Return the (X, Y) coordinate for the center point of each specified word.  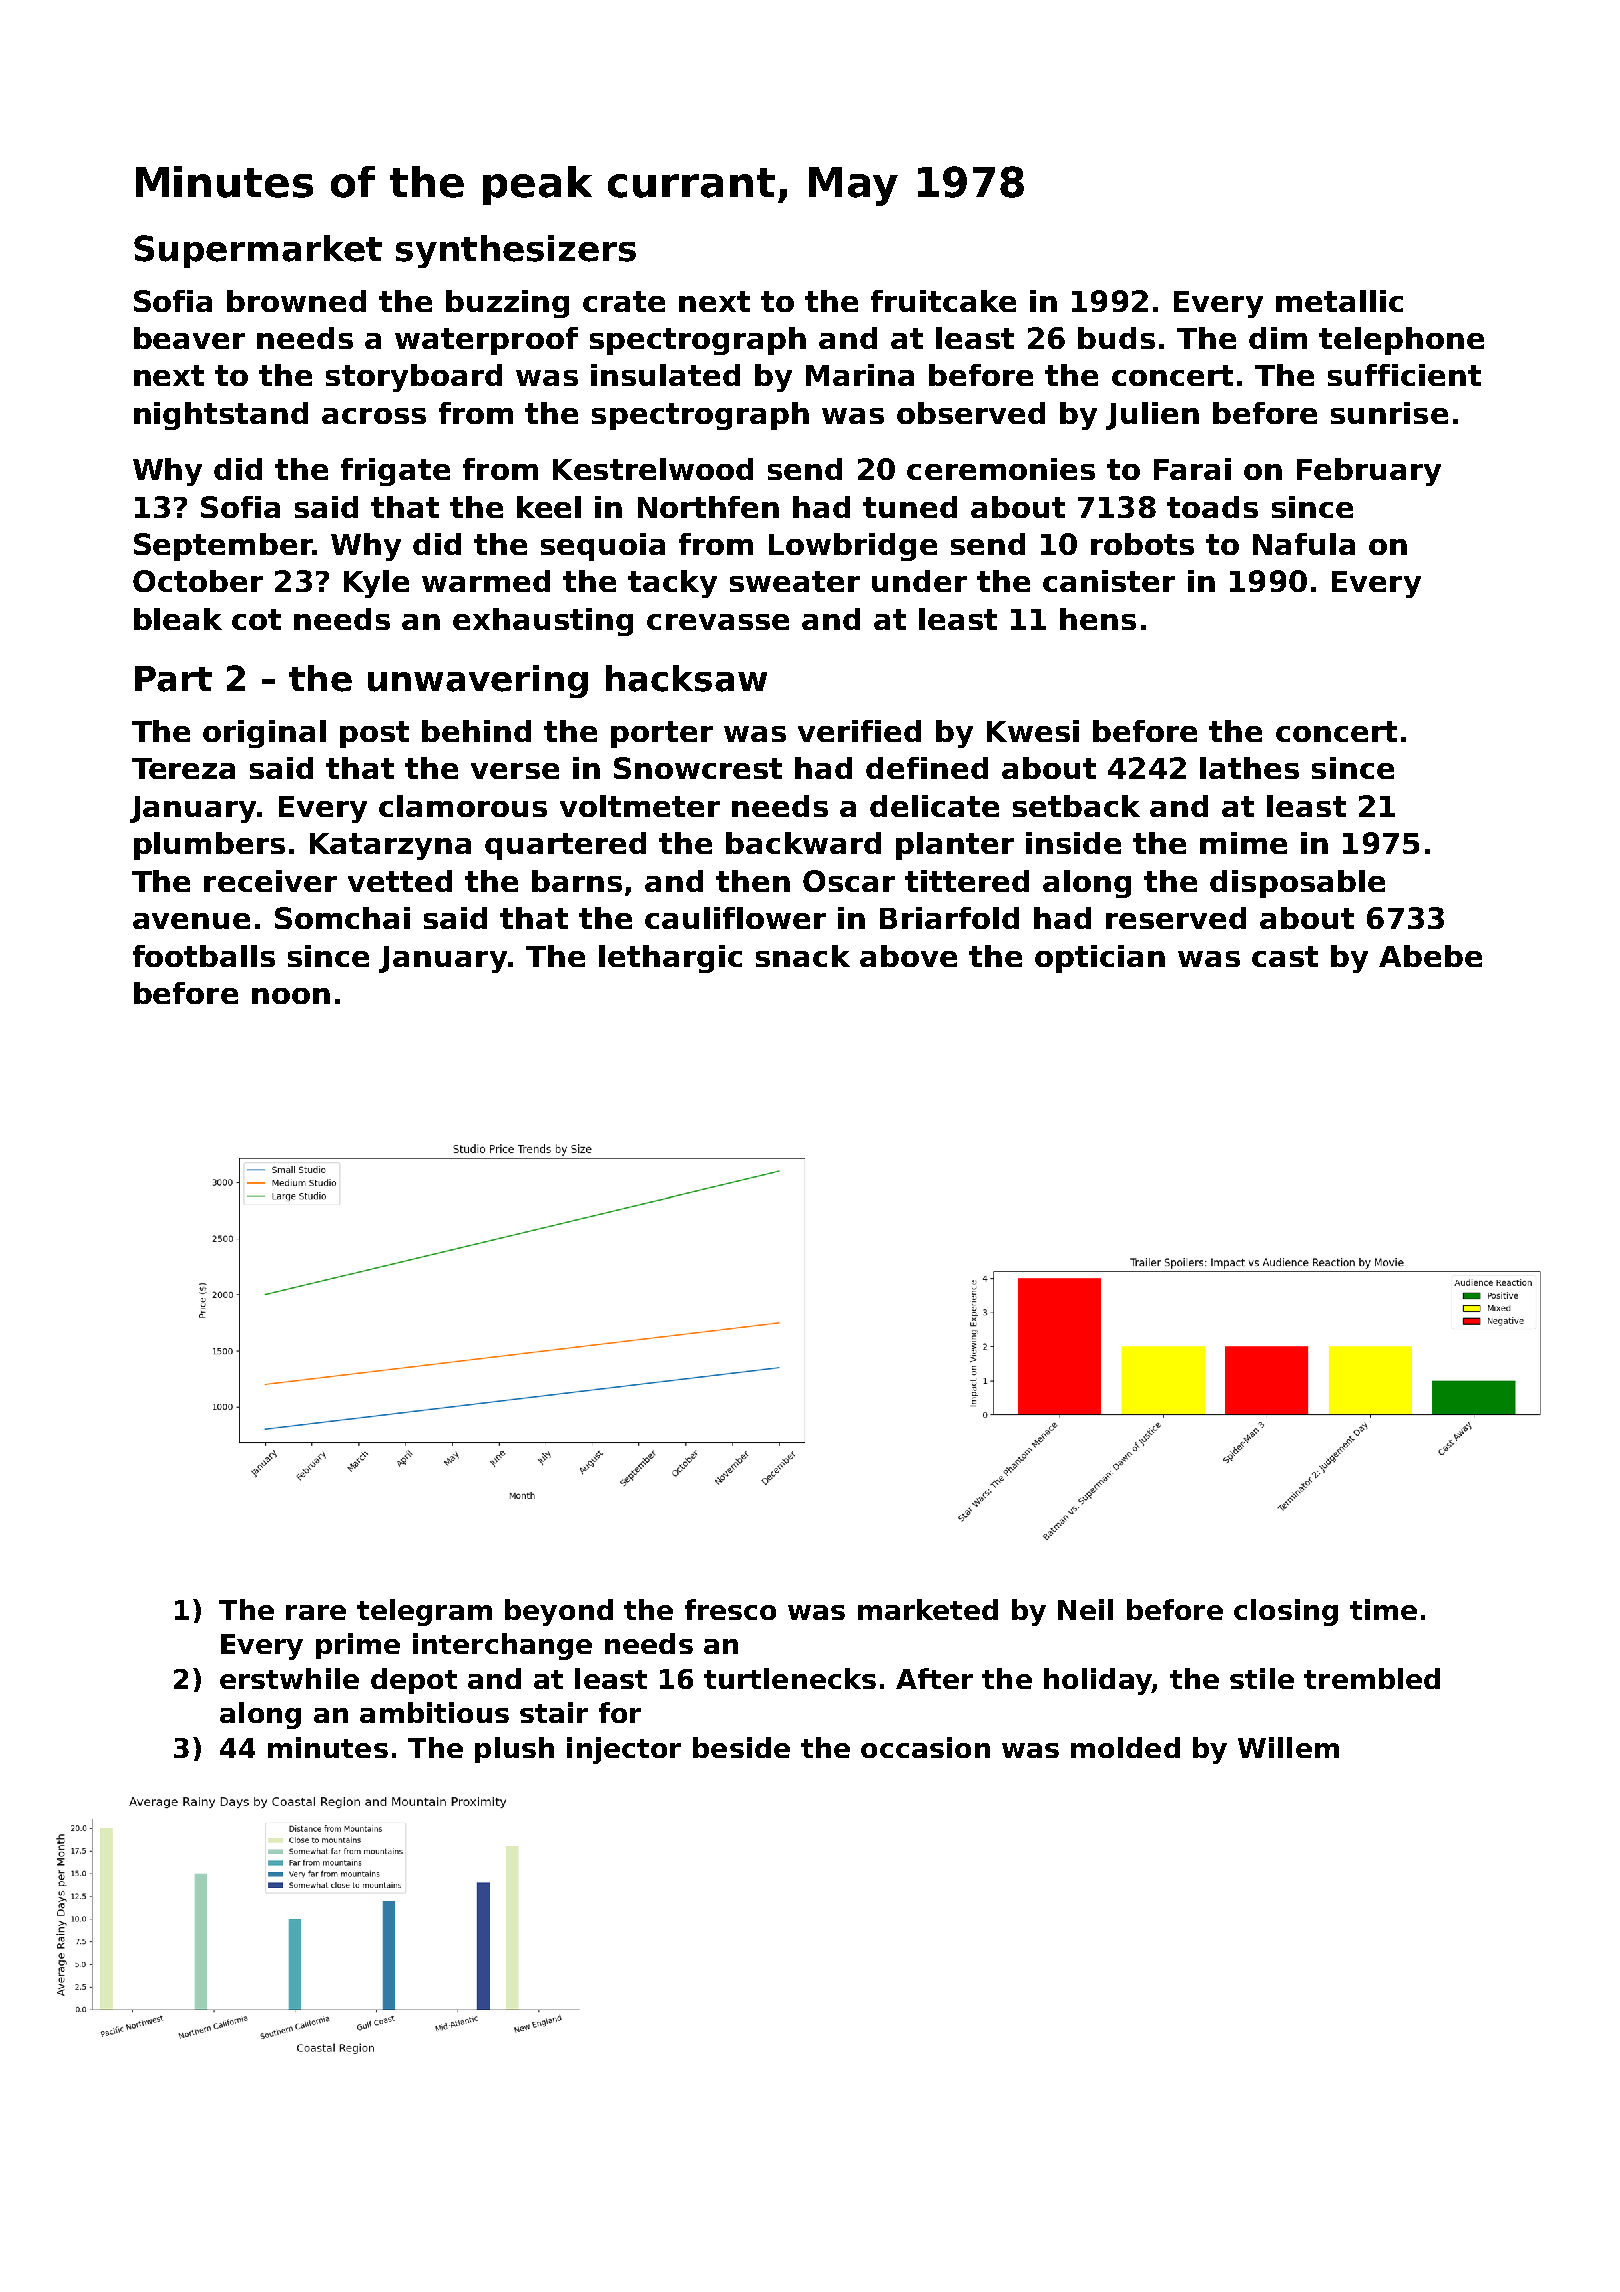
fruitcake (943, 301)
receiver (270, 881)
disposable (1297, 884)
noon (291, 996)
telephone (1401, 341)
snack (803, 956)
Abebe (1430, 956)
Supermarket (258, 251)
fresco (730, 1609)
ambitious (434, 1712)
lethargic (670, 959)
